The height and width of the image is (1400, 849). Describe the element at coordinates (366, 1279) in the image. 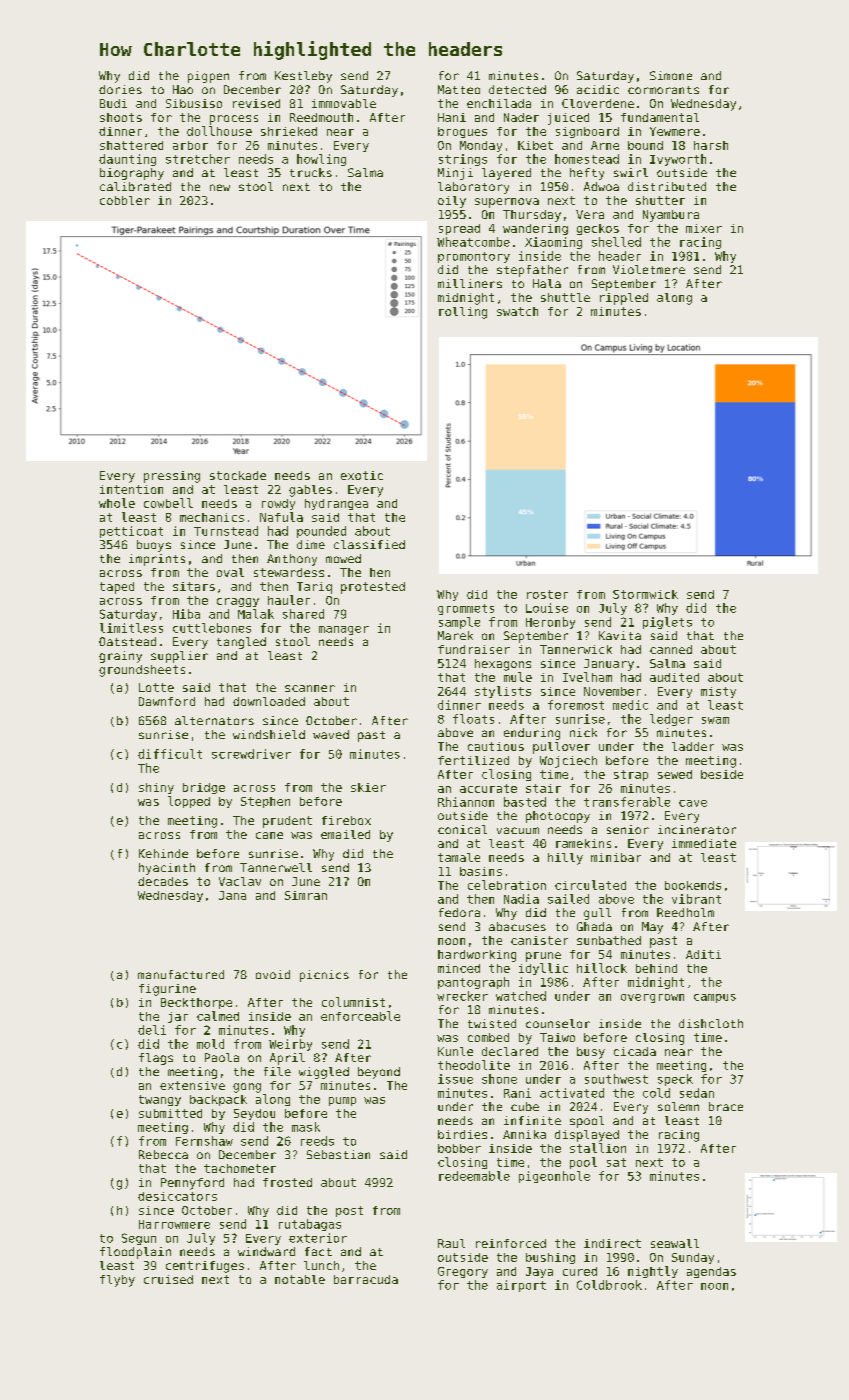

I see `barracuda` at that location.
